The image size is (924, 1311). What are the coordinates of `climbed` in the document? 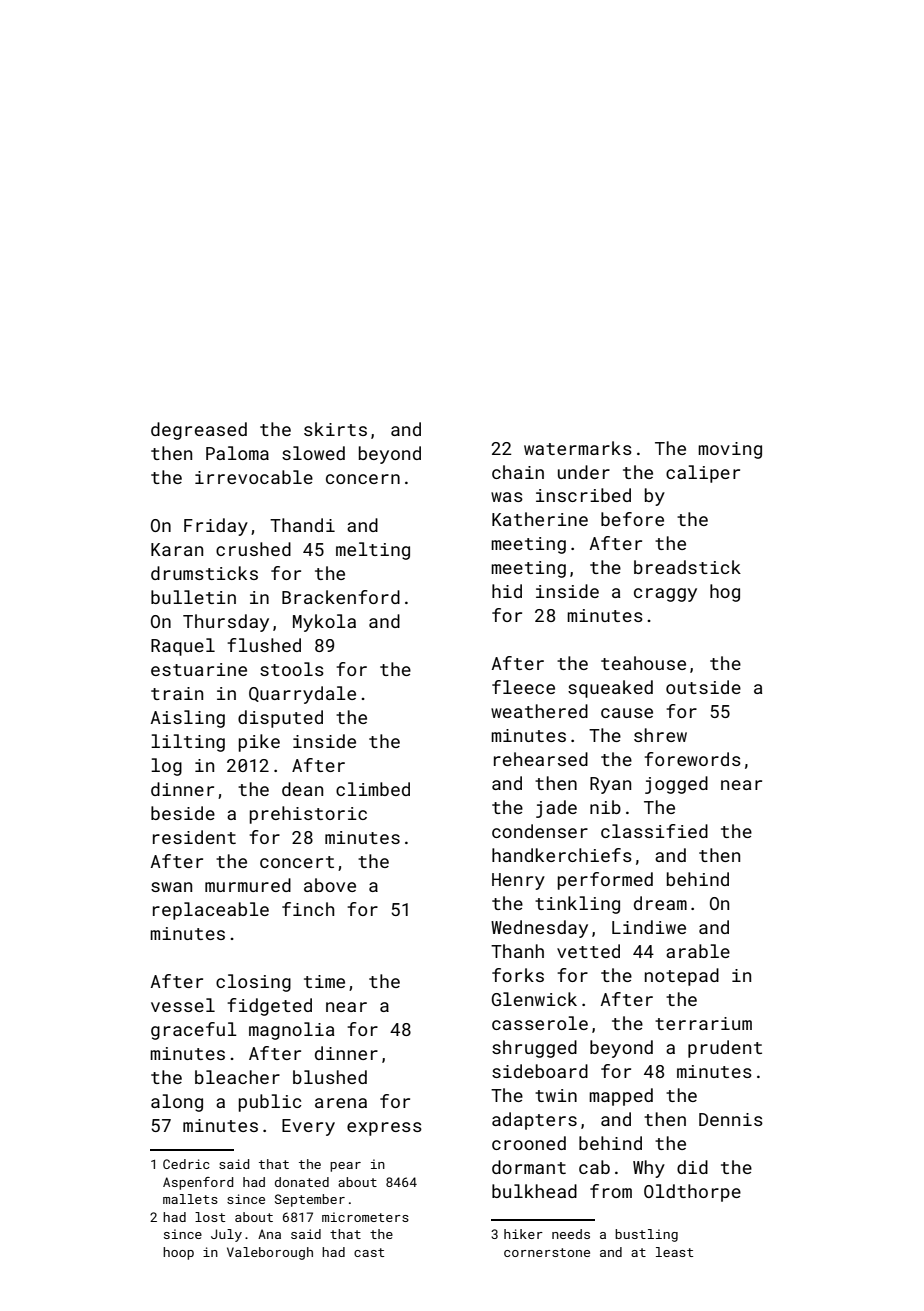 It's located at (373, 789).
